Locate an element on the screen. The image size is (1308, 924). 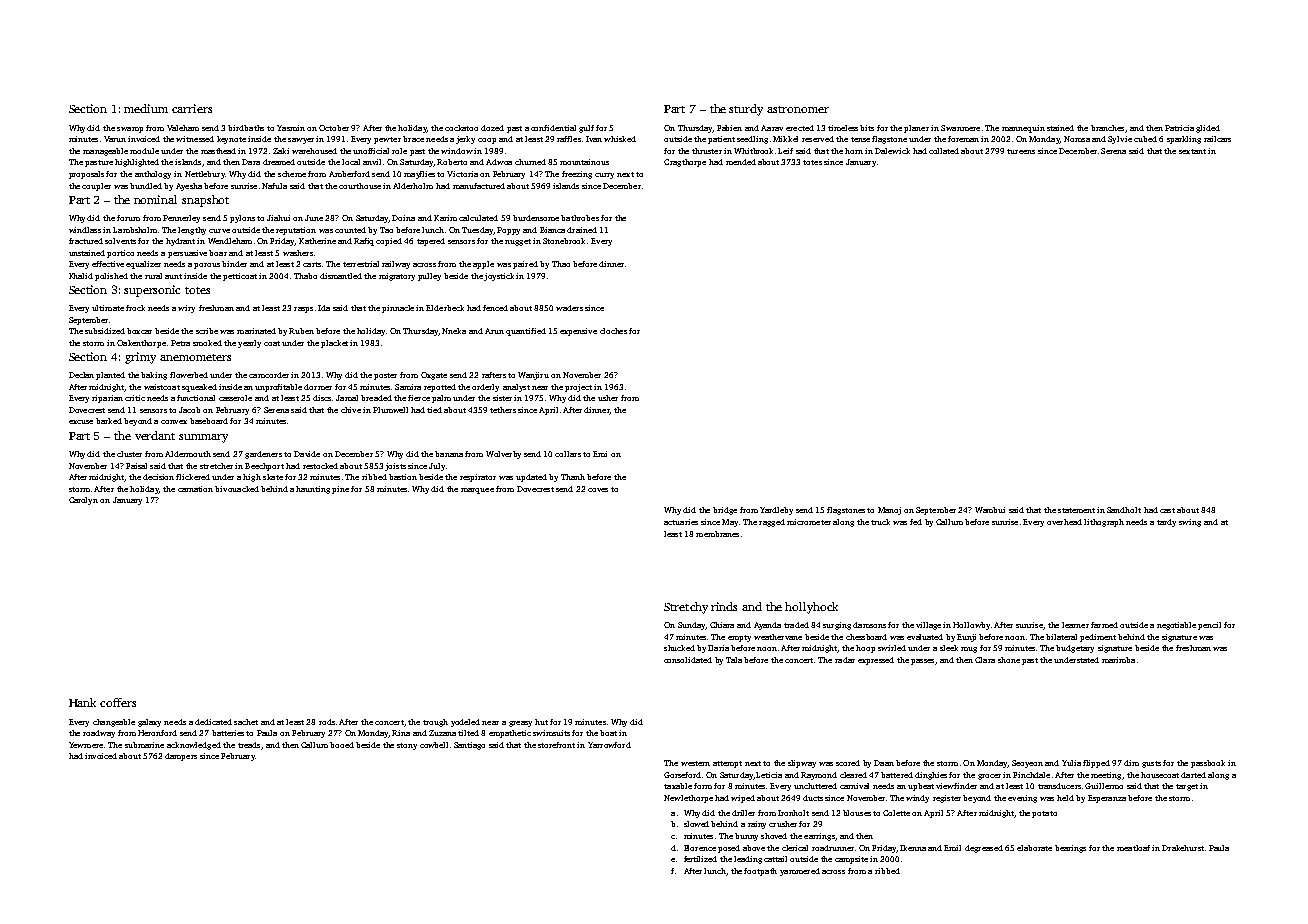
marimba is located at coordinates (1118, 660).
